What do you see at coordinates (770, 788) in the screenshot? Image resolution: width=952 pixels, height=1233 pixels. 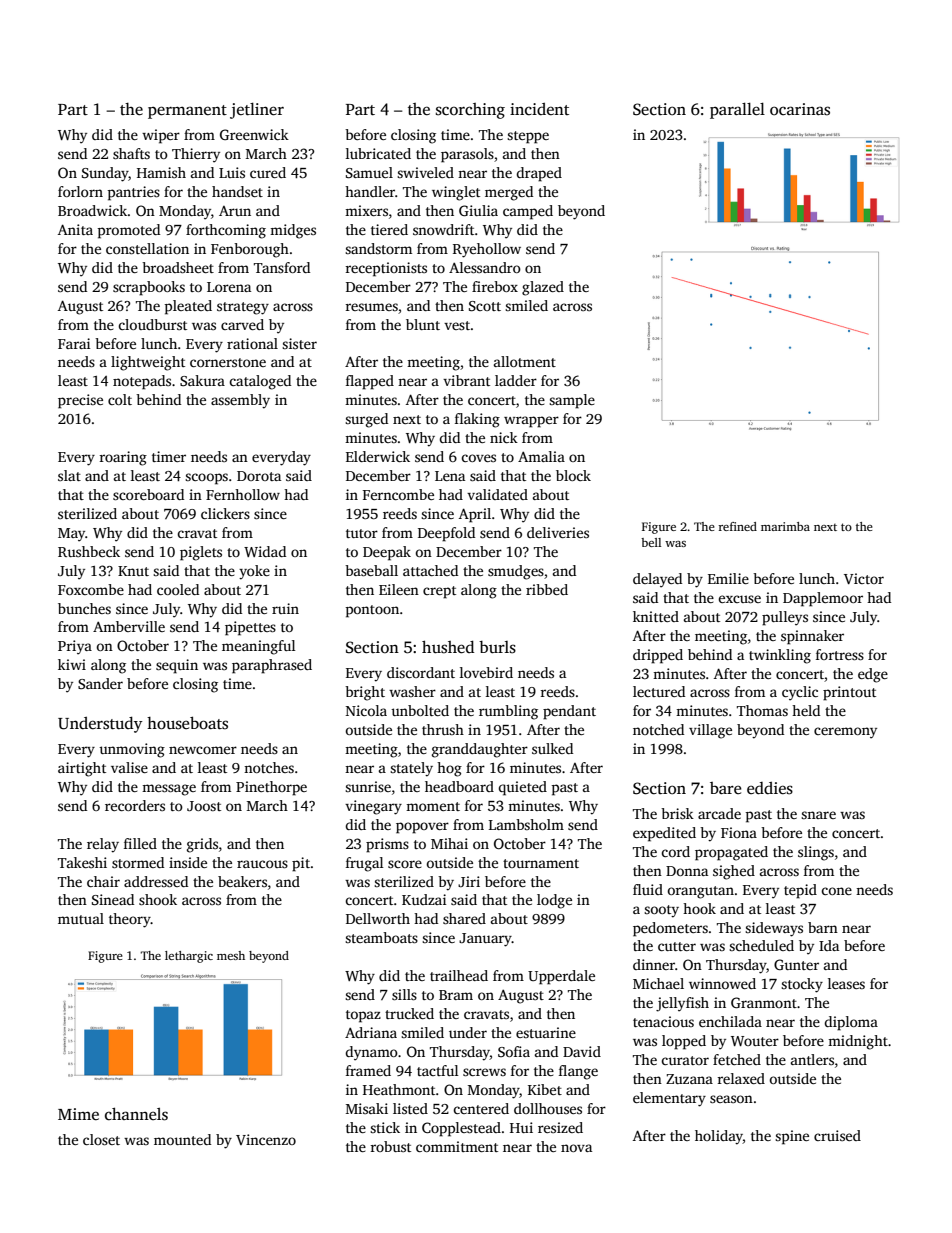 I see `eddies` at bounding box center [770, 788].
